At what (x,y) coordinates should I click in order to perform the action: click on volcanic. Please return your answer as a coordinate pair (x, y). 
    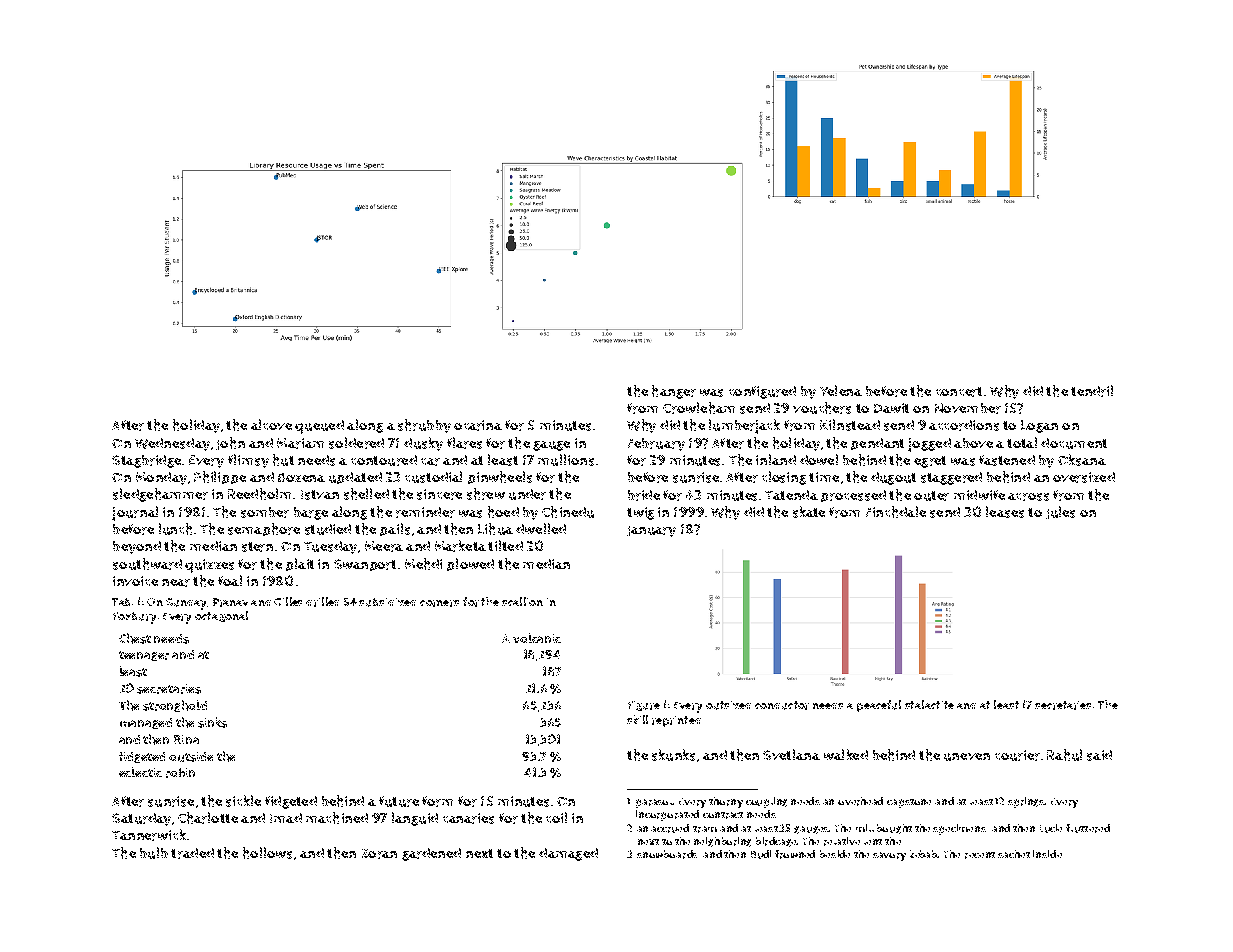
    Looking at the image, I should click on (537, 638).
